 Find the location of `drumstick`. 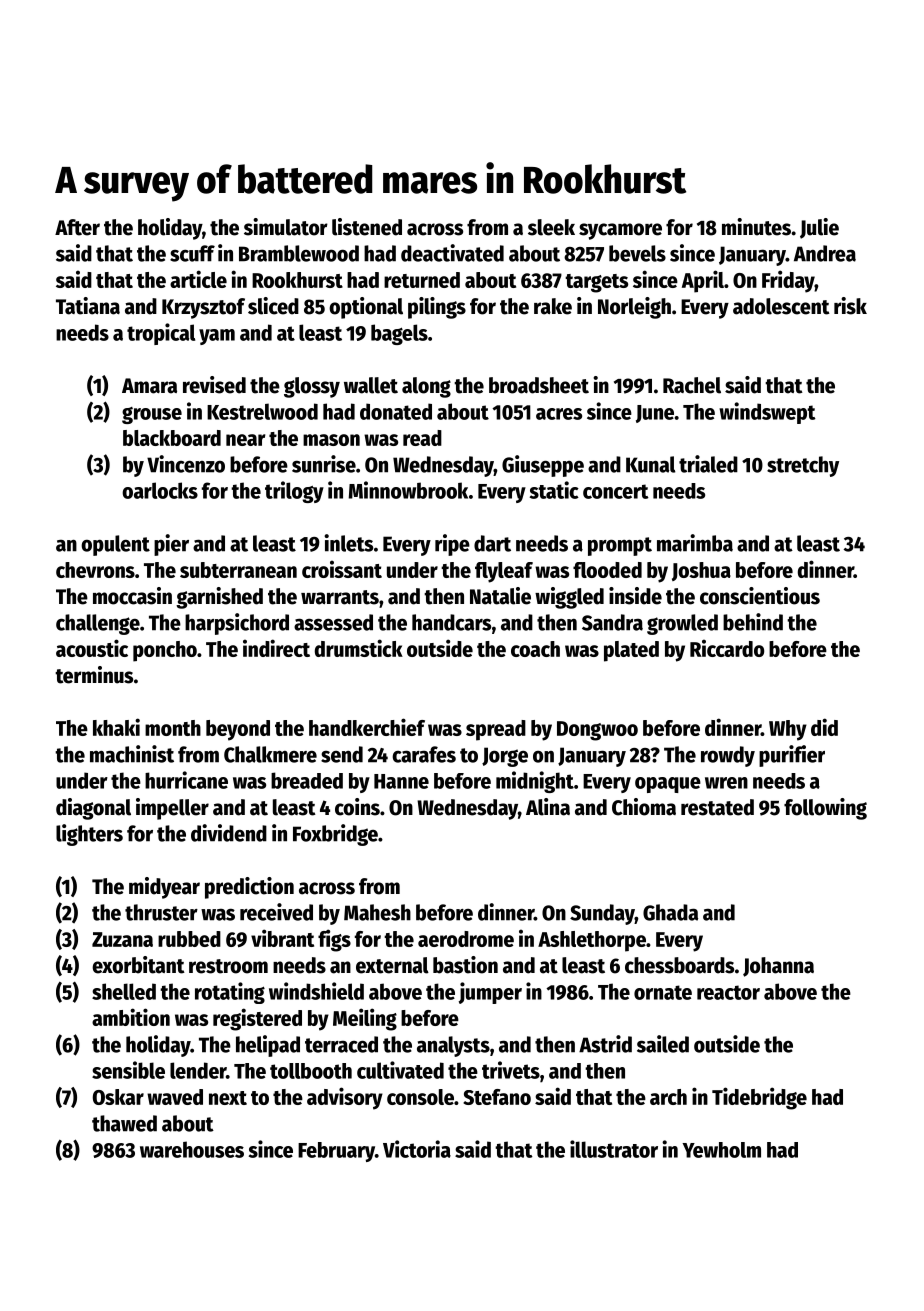

drumstick is located at coordinates (359, 648).
